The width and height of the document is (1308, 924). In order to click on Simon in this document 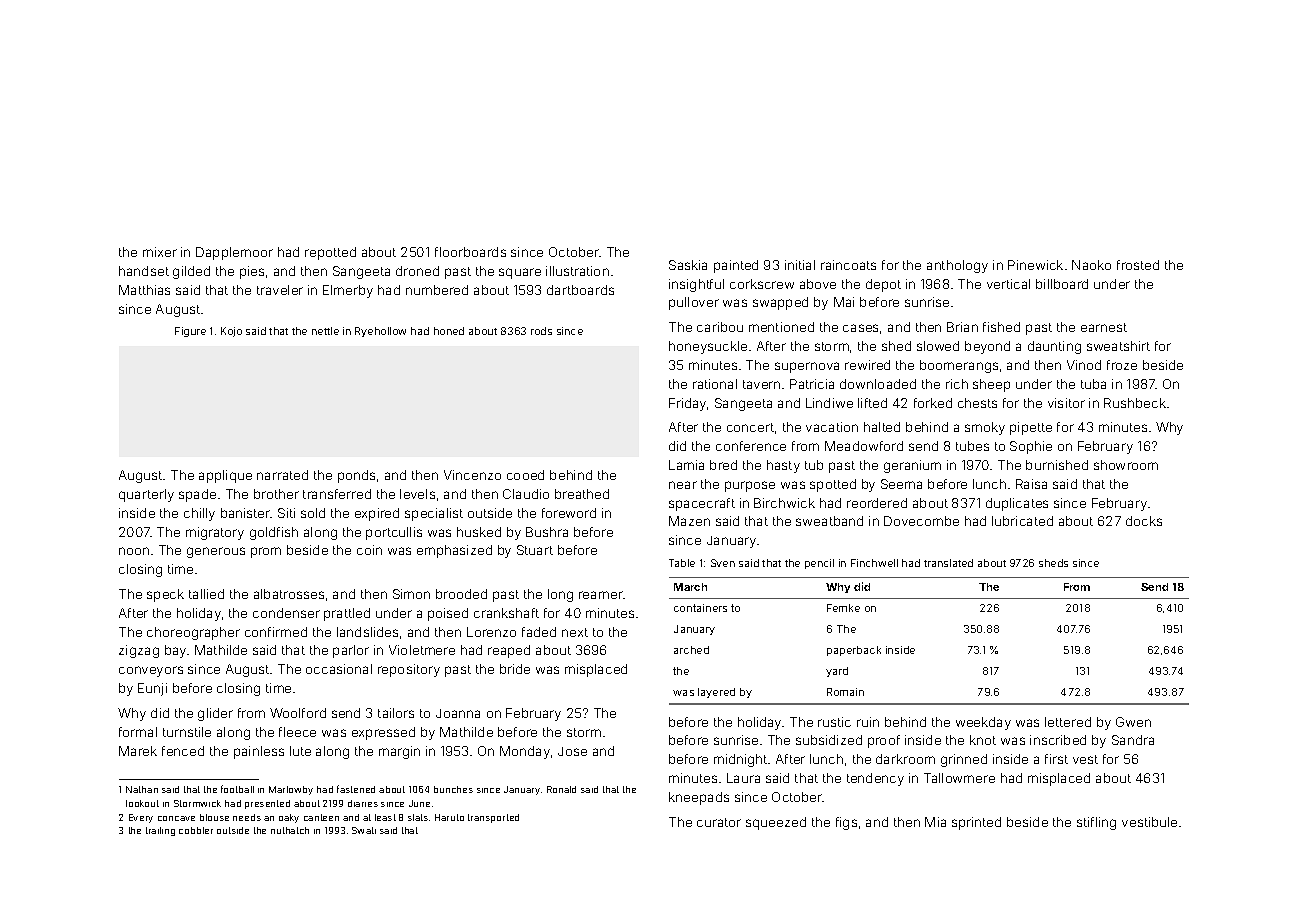, I will do `click(411, 594)`.
